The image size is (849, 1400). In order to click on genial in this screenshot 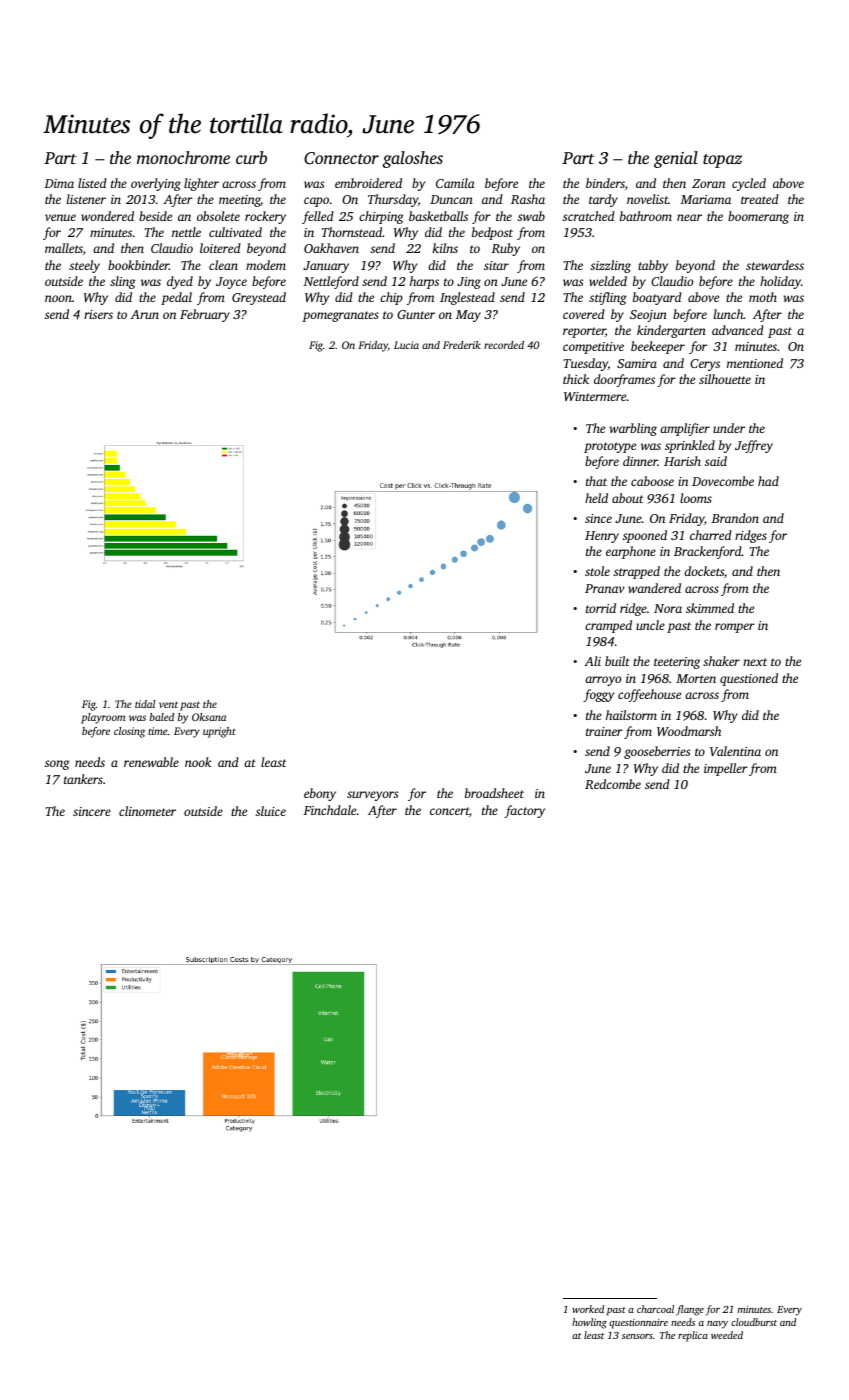, I will do `click(676, 159)`.
